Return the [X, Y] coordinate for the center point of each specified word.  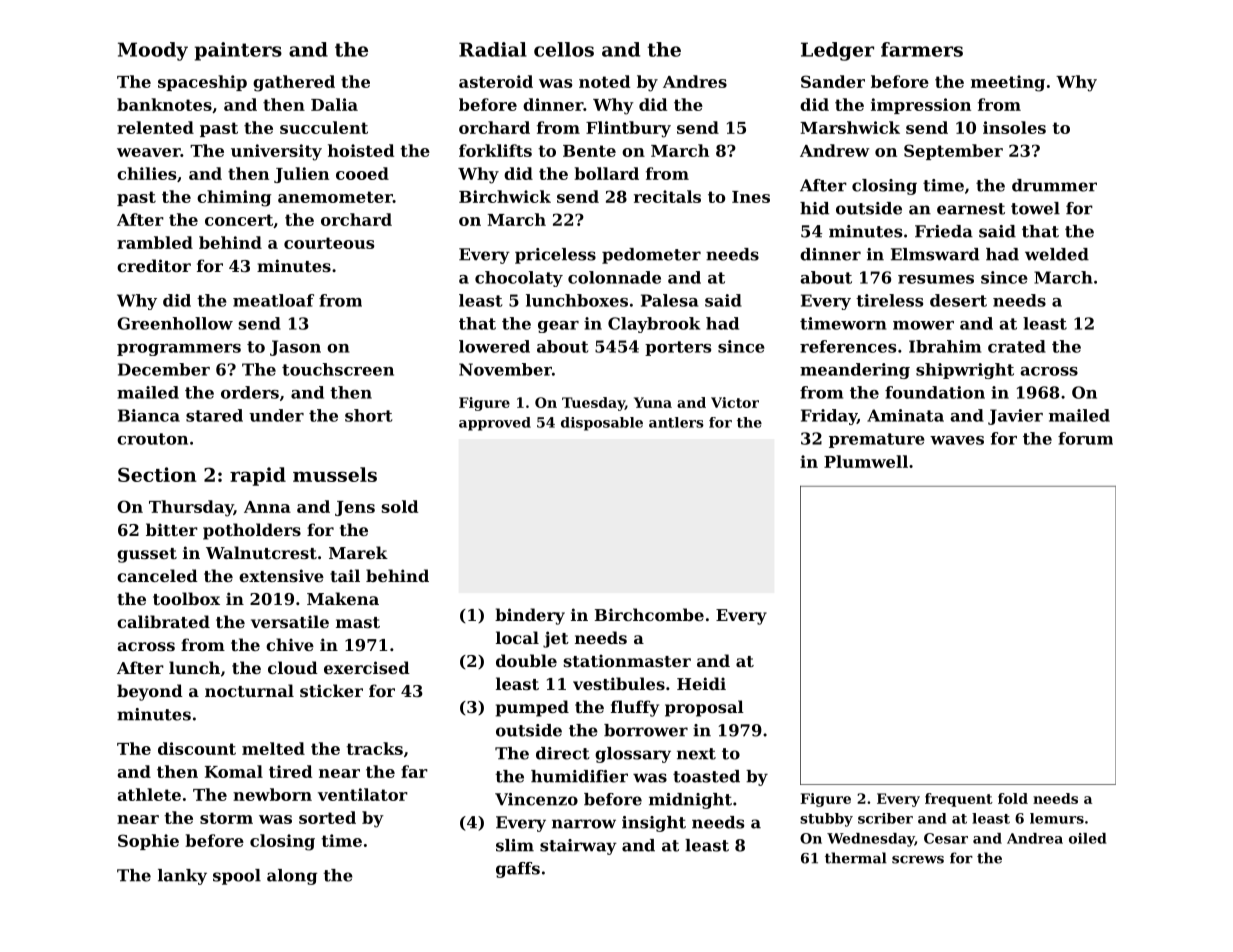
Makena [343, 598]
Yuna [653, 402]
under [276, 415]
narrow [584, 824]
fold [1013, 798]
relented [155, 127]
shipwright [965, 371]
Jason [295, 348]
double [526, 660]
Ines [751, 197]
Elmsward [935, 254]
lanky [182, 877]
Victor [735, 402]
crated [1017, 346]
